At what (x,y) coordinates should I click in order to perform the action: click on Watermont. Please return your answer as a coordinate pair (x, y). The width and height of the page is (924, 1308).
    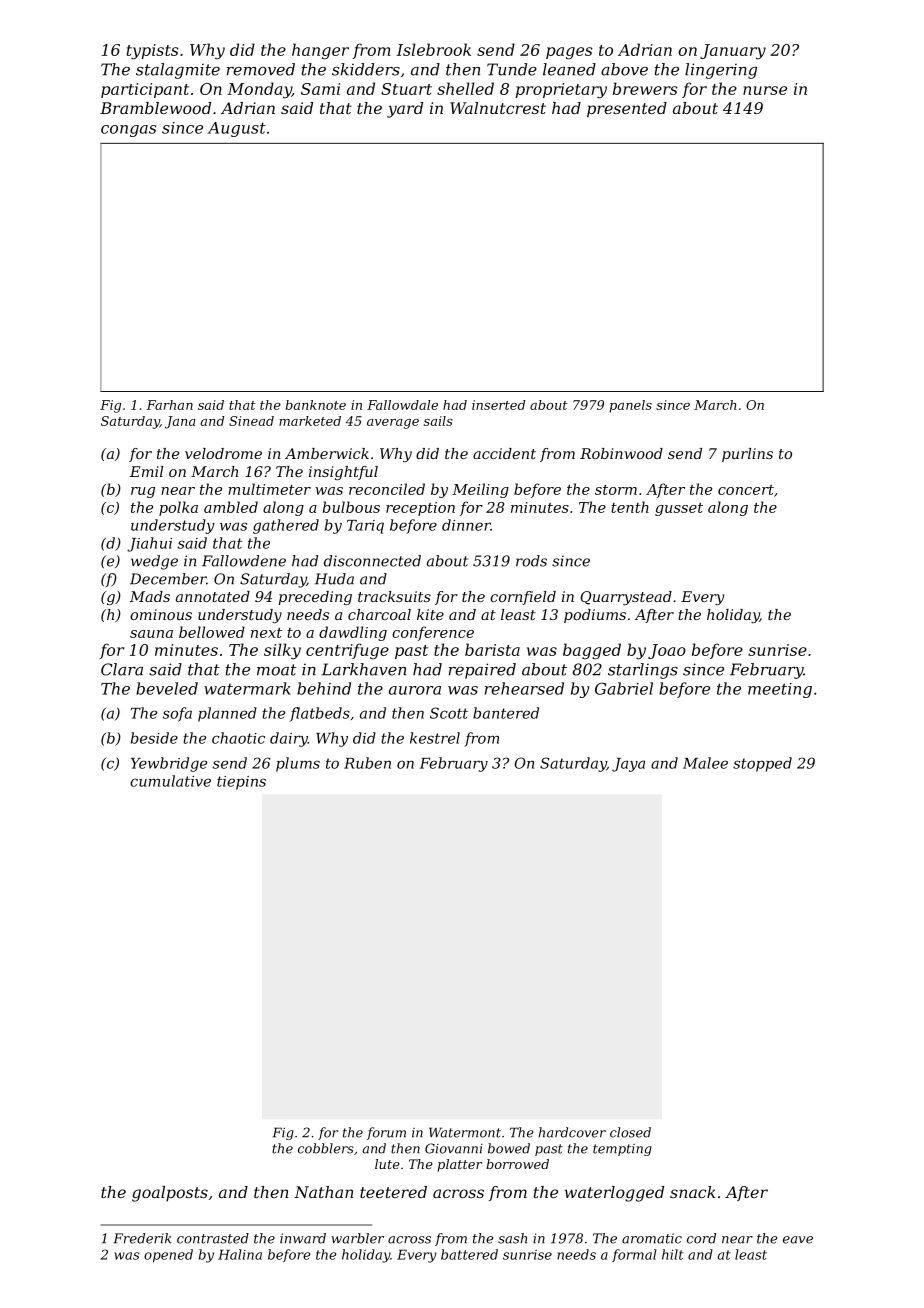
    Looking at the image, I should click on (465, 1132).
